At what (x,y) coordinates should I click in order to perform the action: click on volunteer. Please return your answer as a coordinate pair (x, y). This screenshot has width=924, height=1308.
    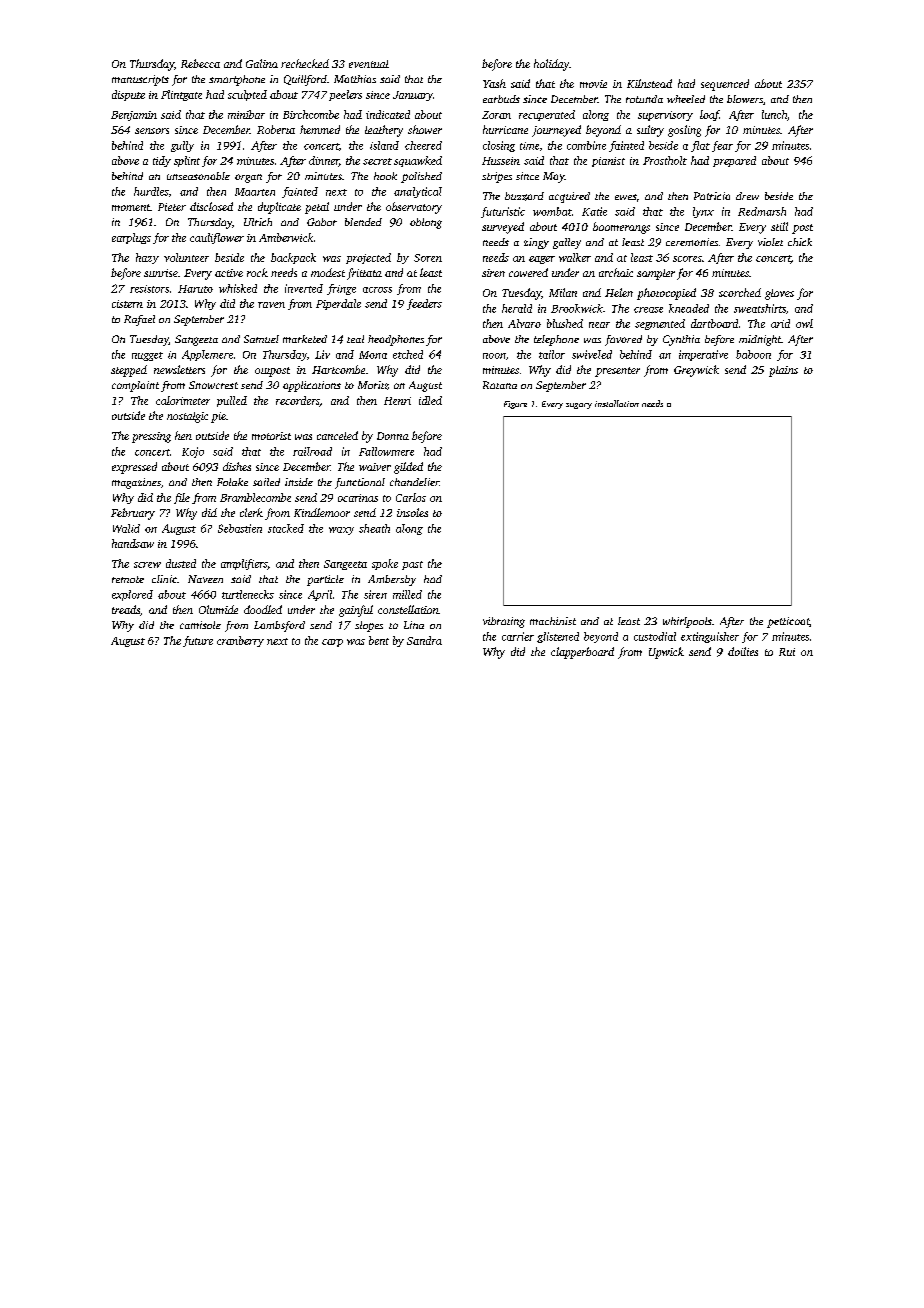
    Looking at the image, I should click on (186, 257).
